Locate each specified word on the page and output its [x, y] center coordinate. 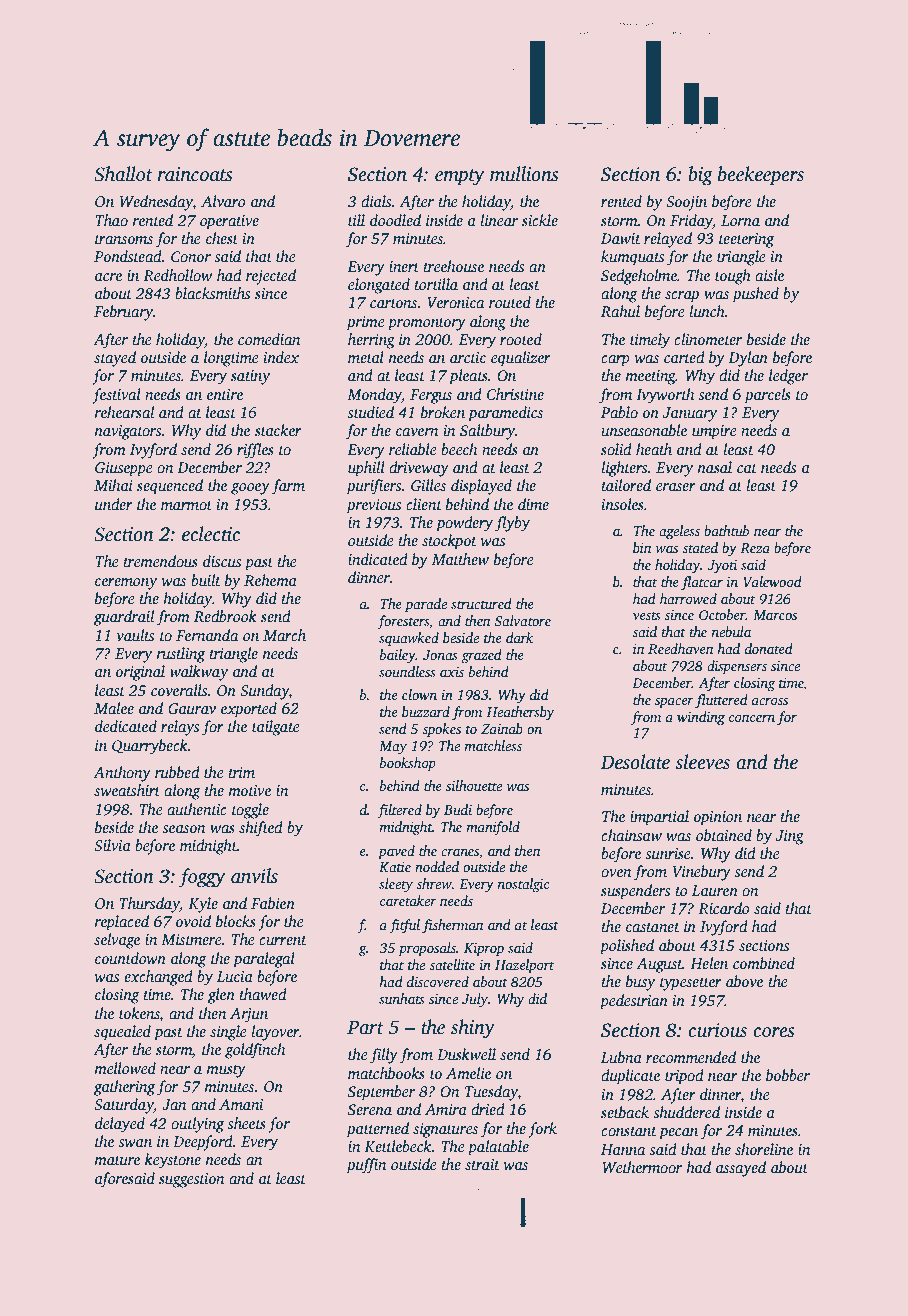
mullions [524, 174]
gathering [124, 1088]
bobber [788, 1075]
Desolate [635, 762]
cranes [460, 852]
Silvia [112, 845]
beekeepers [761, 176]
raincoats [195, 174]
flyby [512, 524]
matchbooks [386, 1073]
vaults [135, 635]
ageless [679, 532]
